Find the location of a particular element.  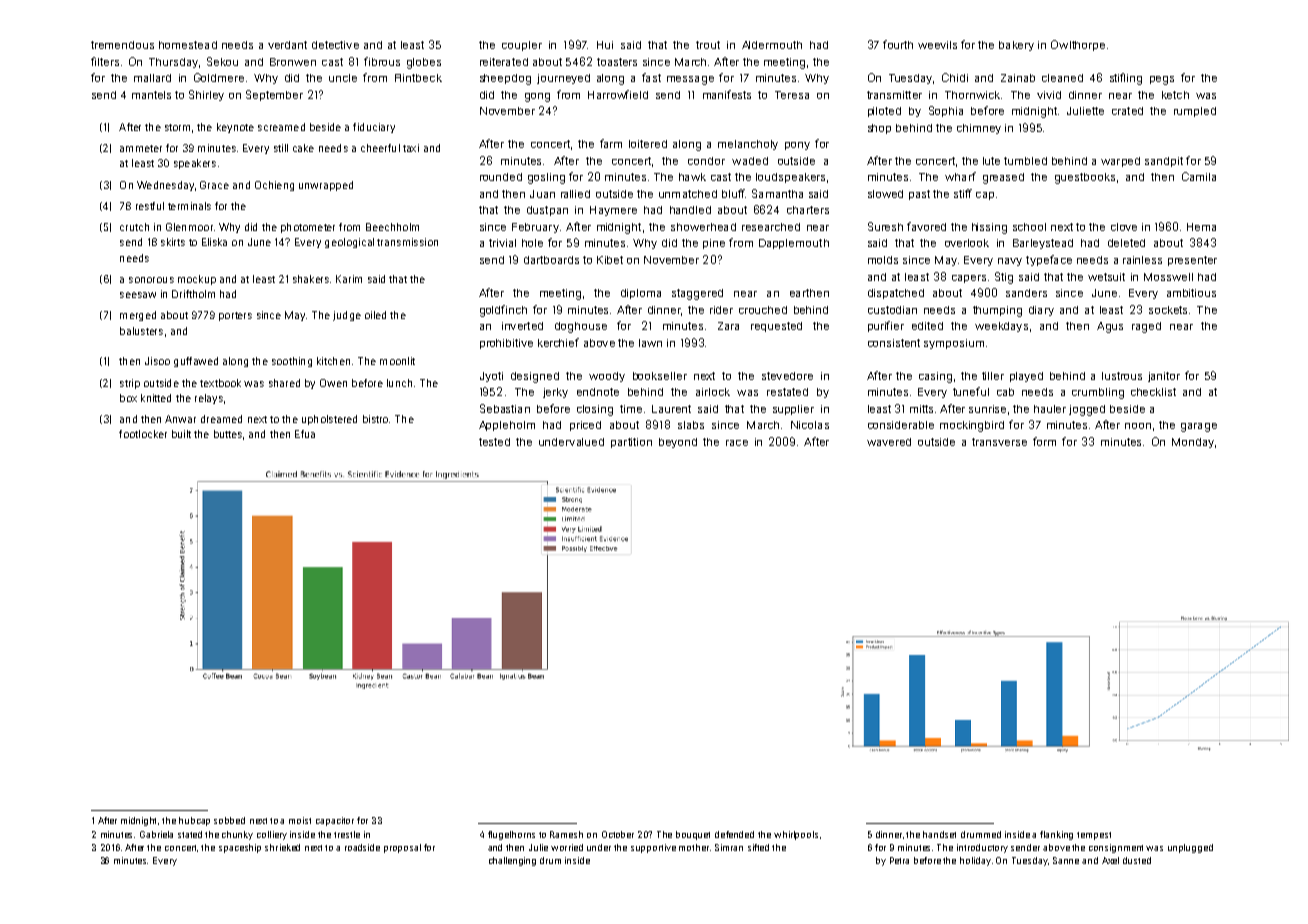

Owlthorpe is located at coordinates (1078, 45).
